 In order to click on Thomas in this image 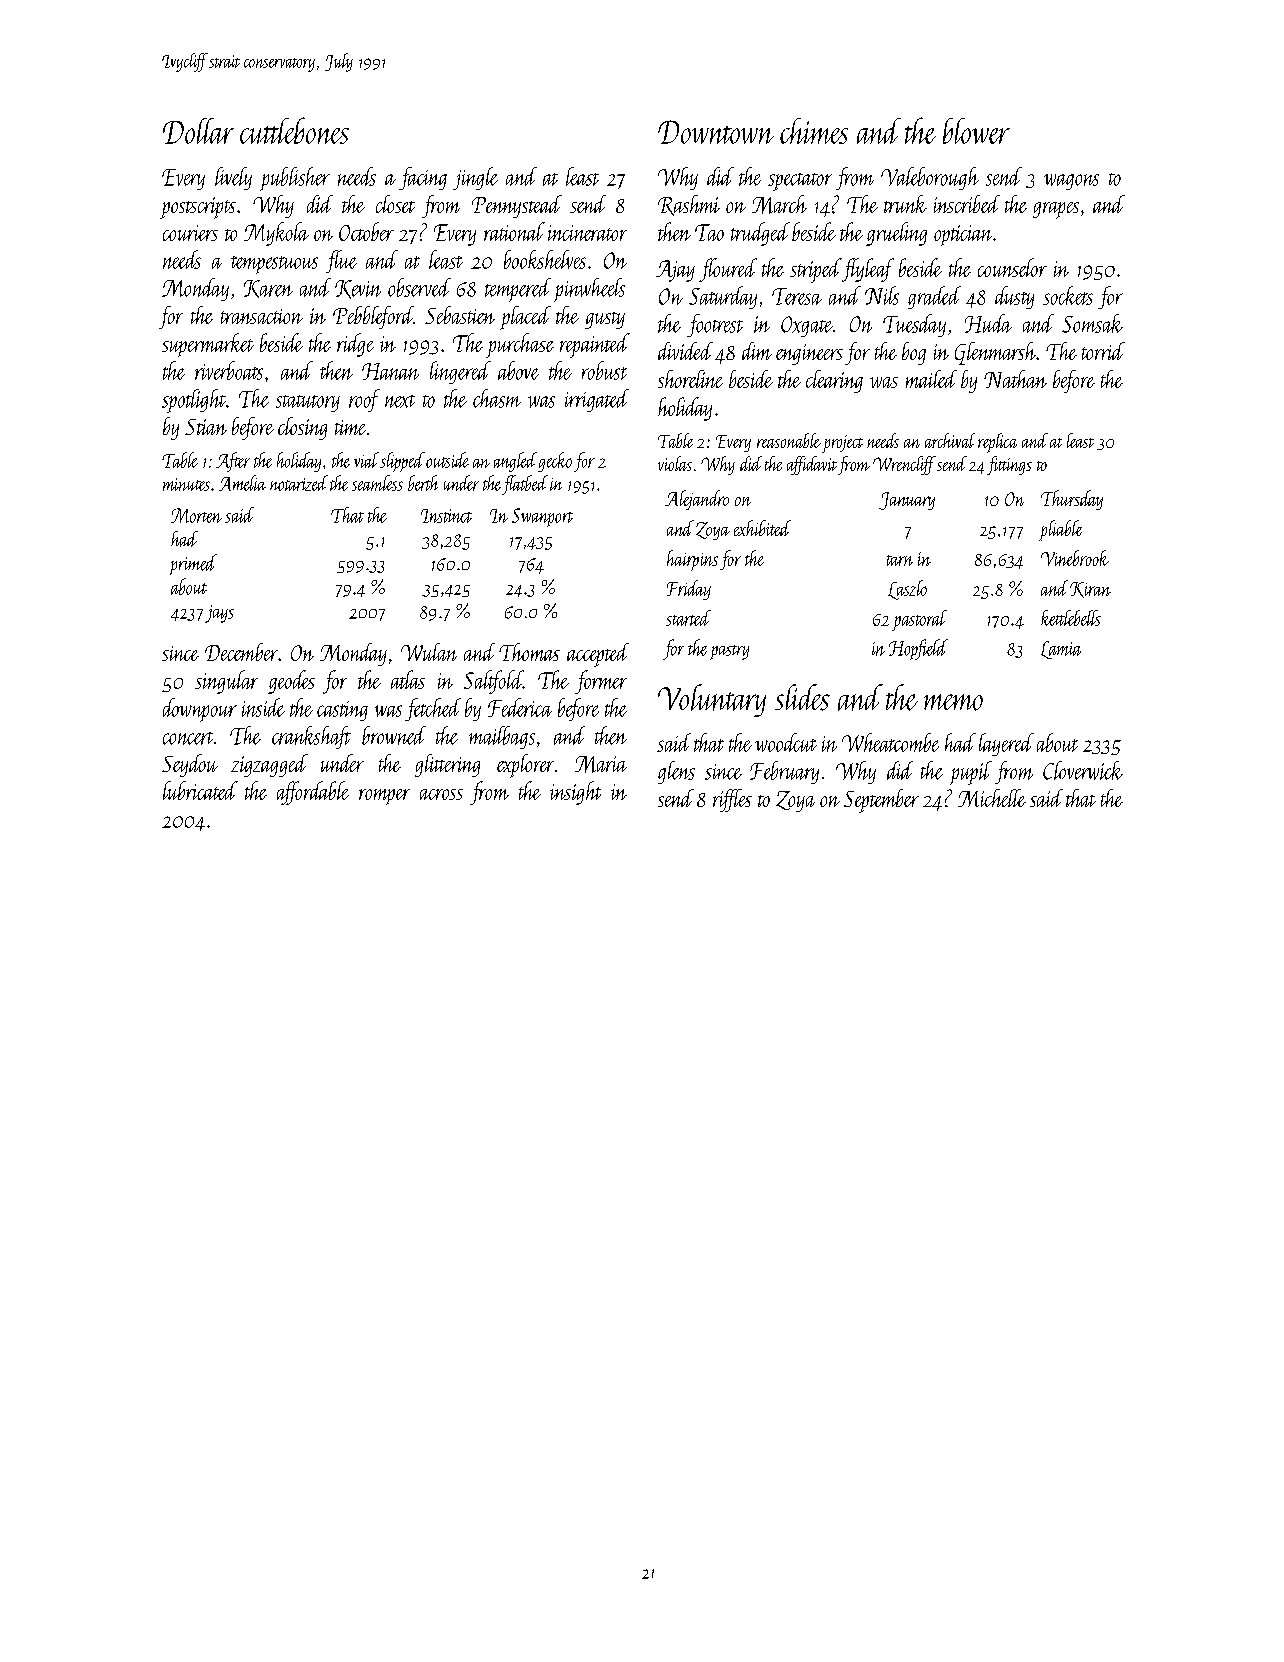, I will do `click(529, 652)`.
